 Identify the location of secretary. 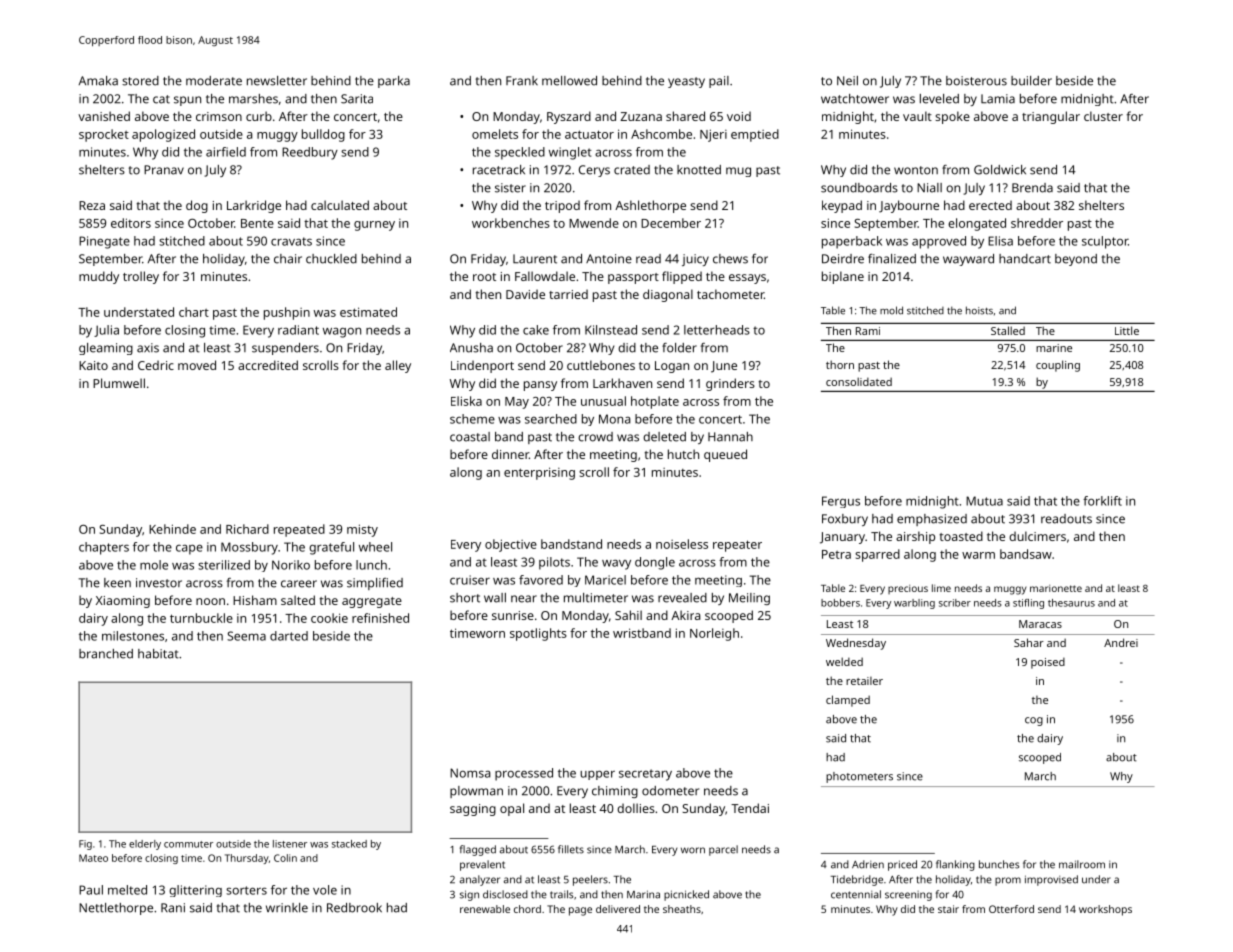
(645, 775).
